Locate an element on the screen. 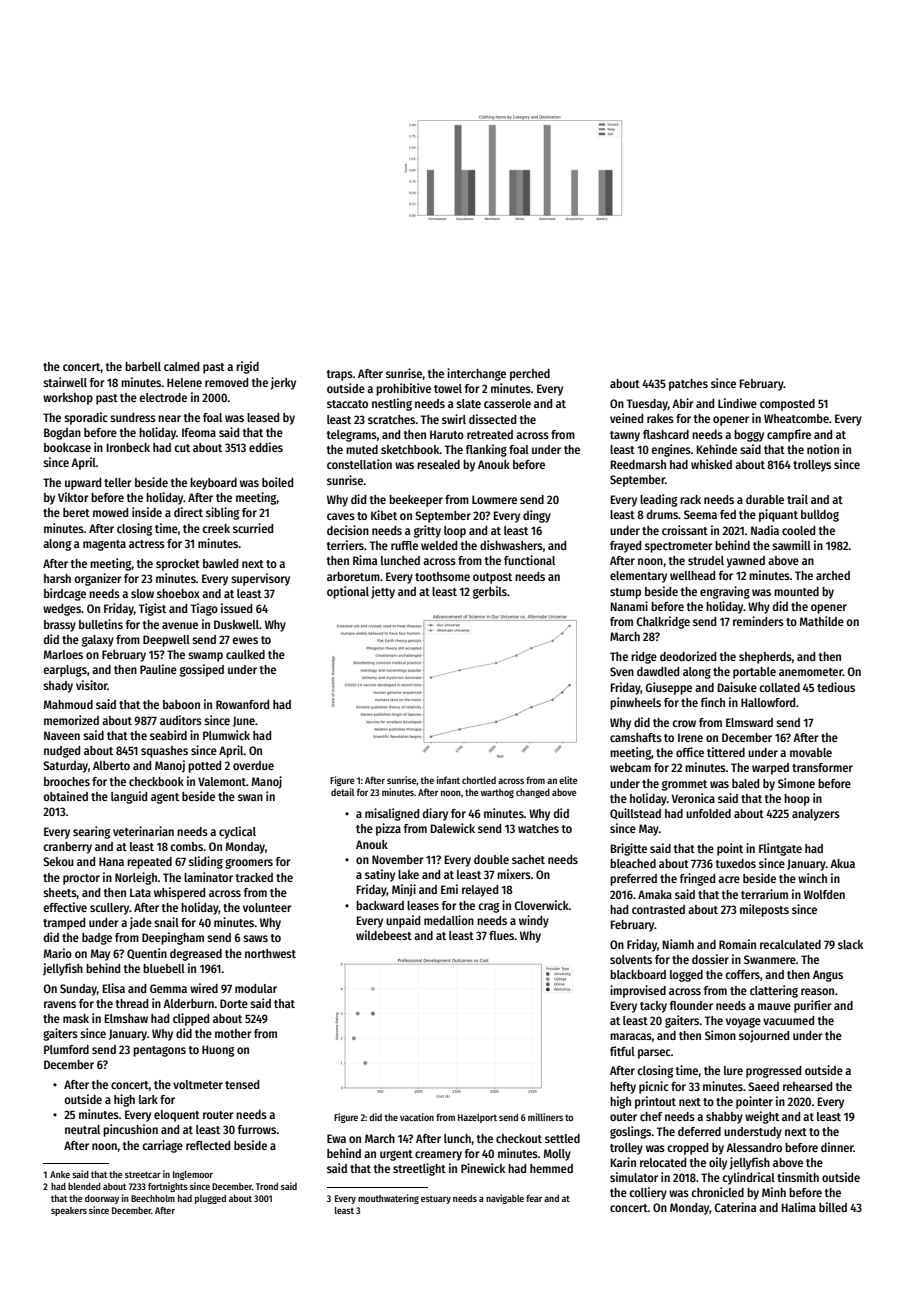 The width and height of the screenshot is (908, 1316). gerbils is located at coordinates (490, 592).
